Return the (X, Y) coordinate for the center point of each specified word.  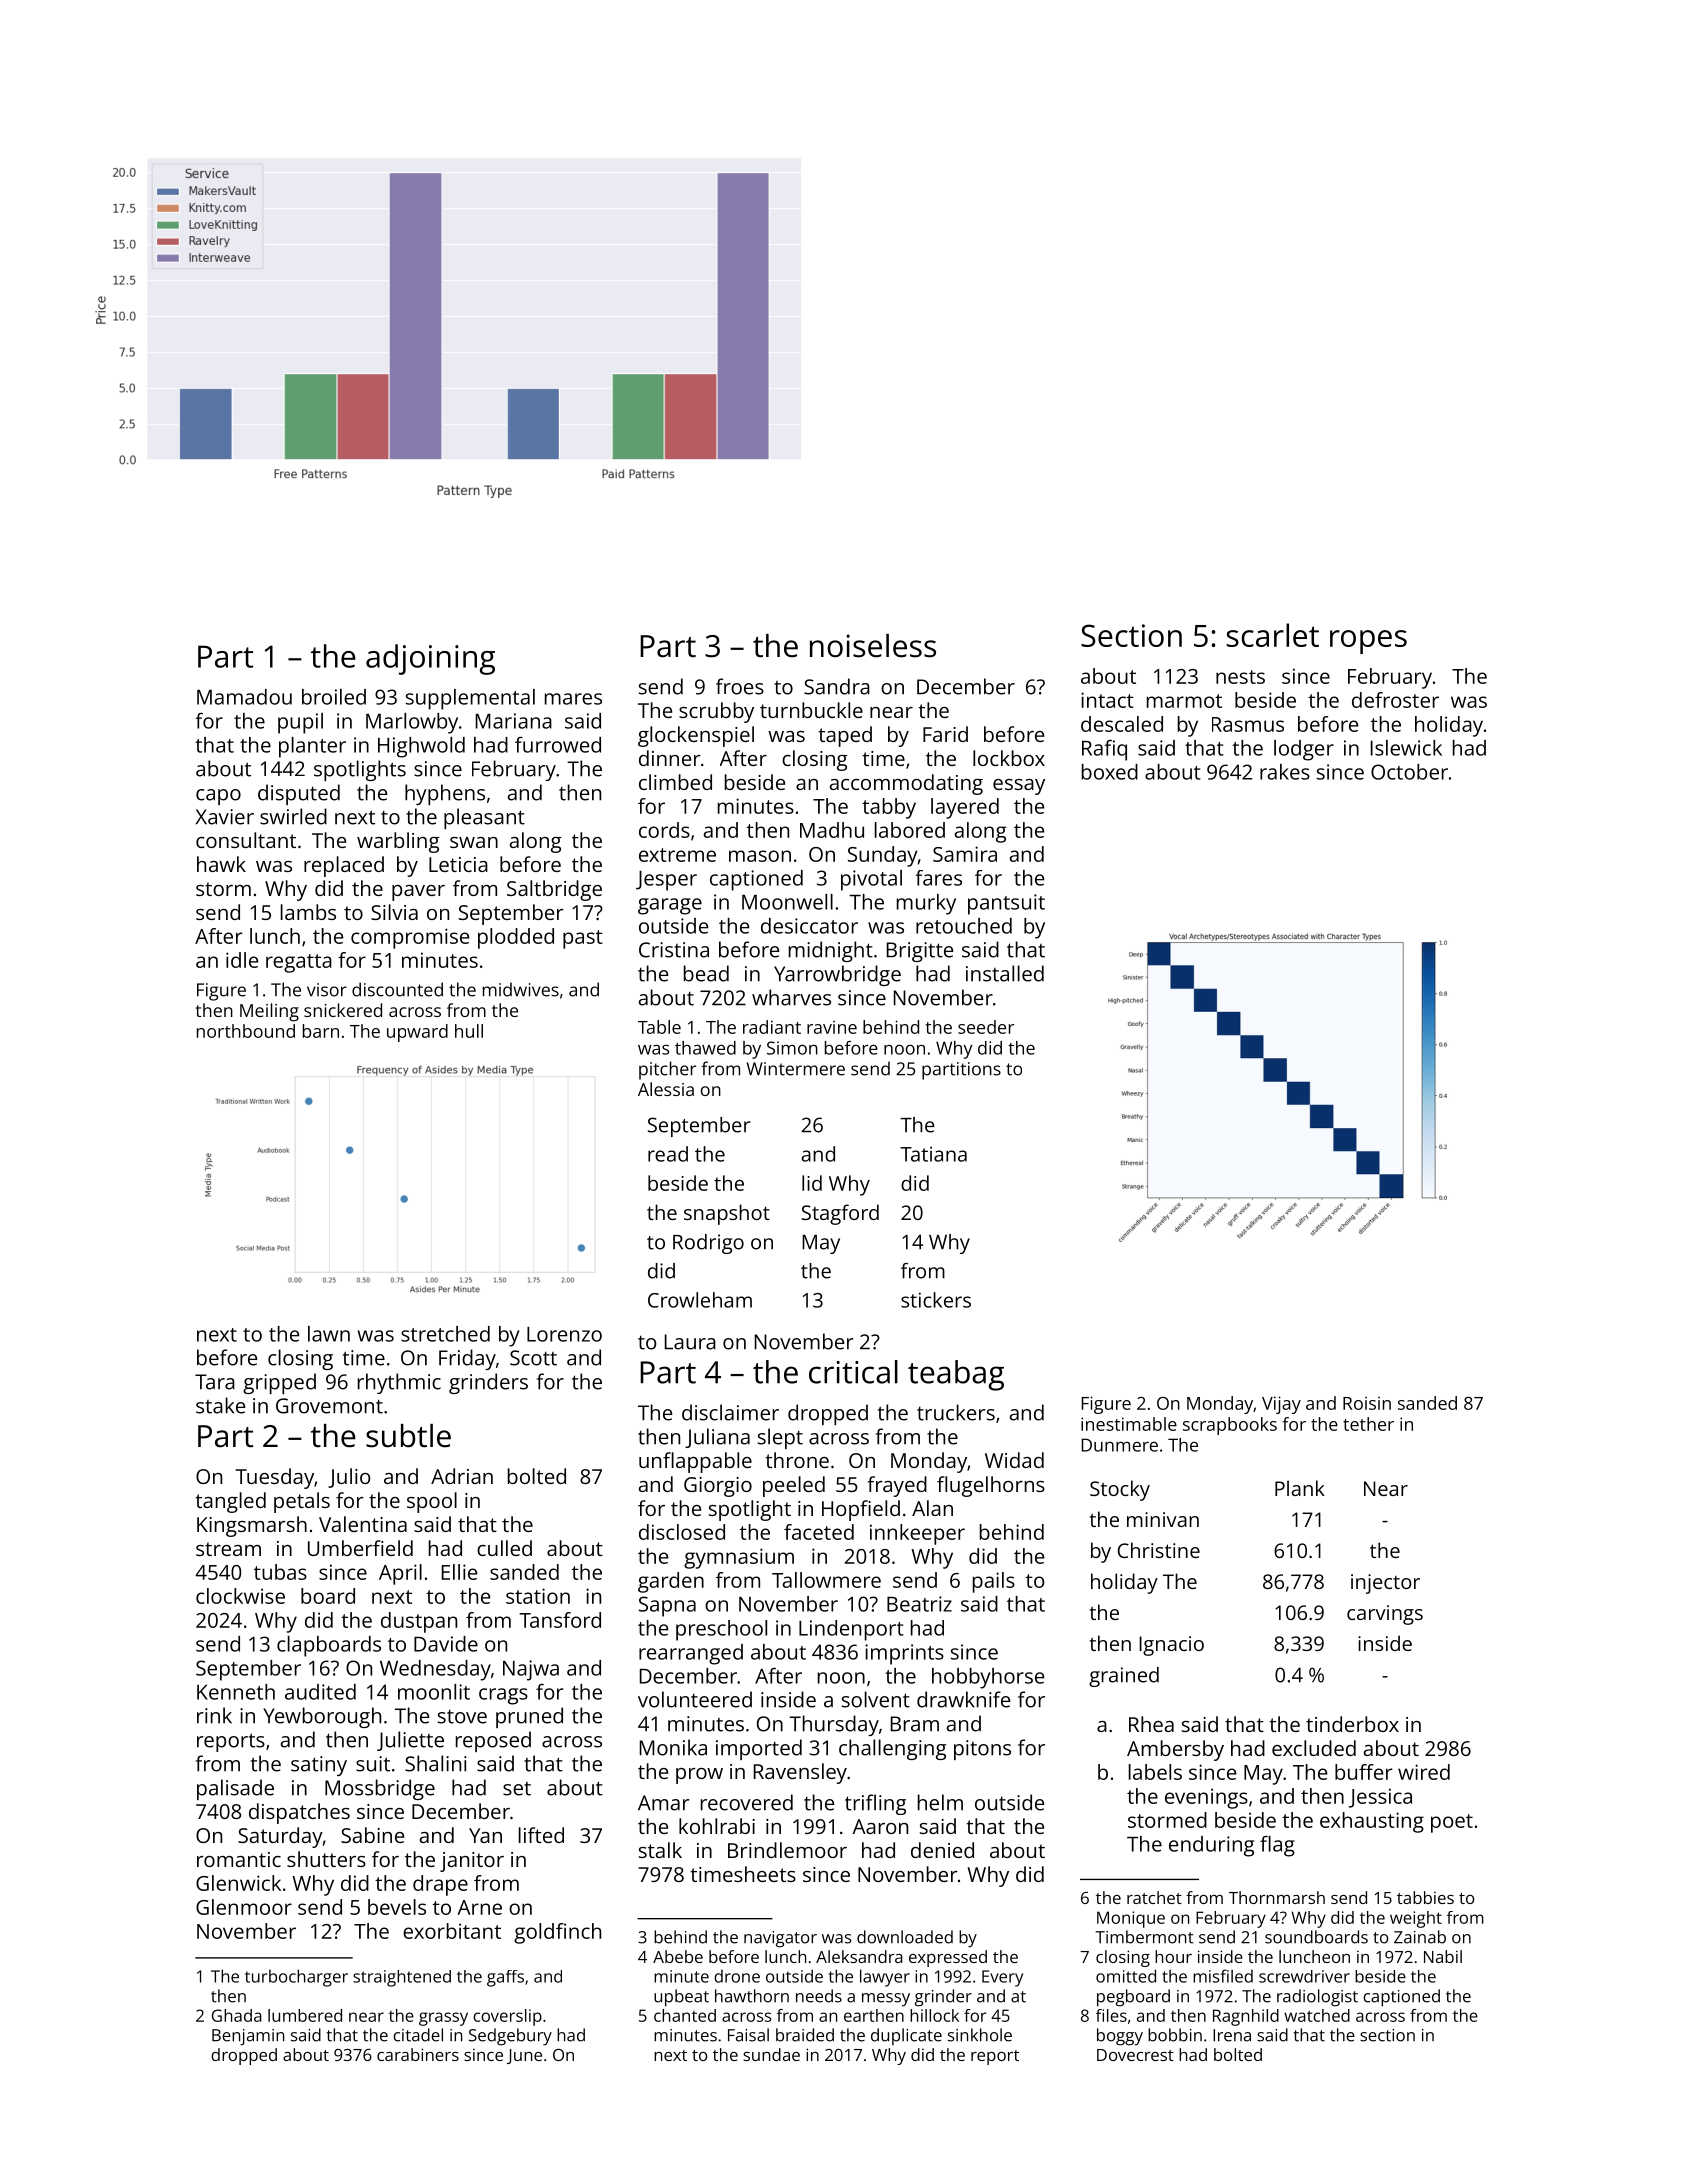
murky (926, 904)
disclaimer (730, 1412)
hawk (221, 864)
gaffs (505, 1978)
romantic (239, 1859)
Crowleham (700, 1300)
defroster (1395, 700)
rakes (1285, 772)
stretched (445, 1334)
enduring (1211, 1846)
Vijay (1281, 1405)
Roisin (1367, 1403)
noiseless (873, 646)
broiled (334, 697)
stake (221, 1405)
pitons (982, 1750)
